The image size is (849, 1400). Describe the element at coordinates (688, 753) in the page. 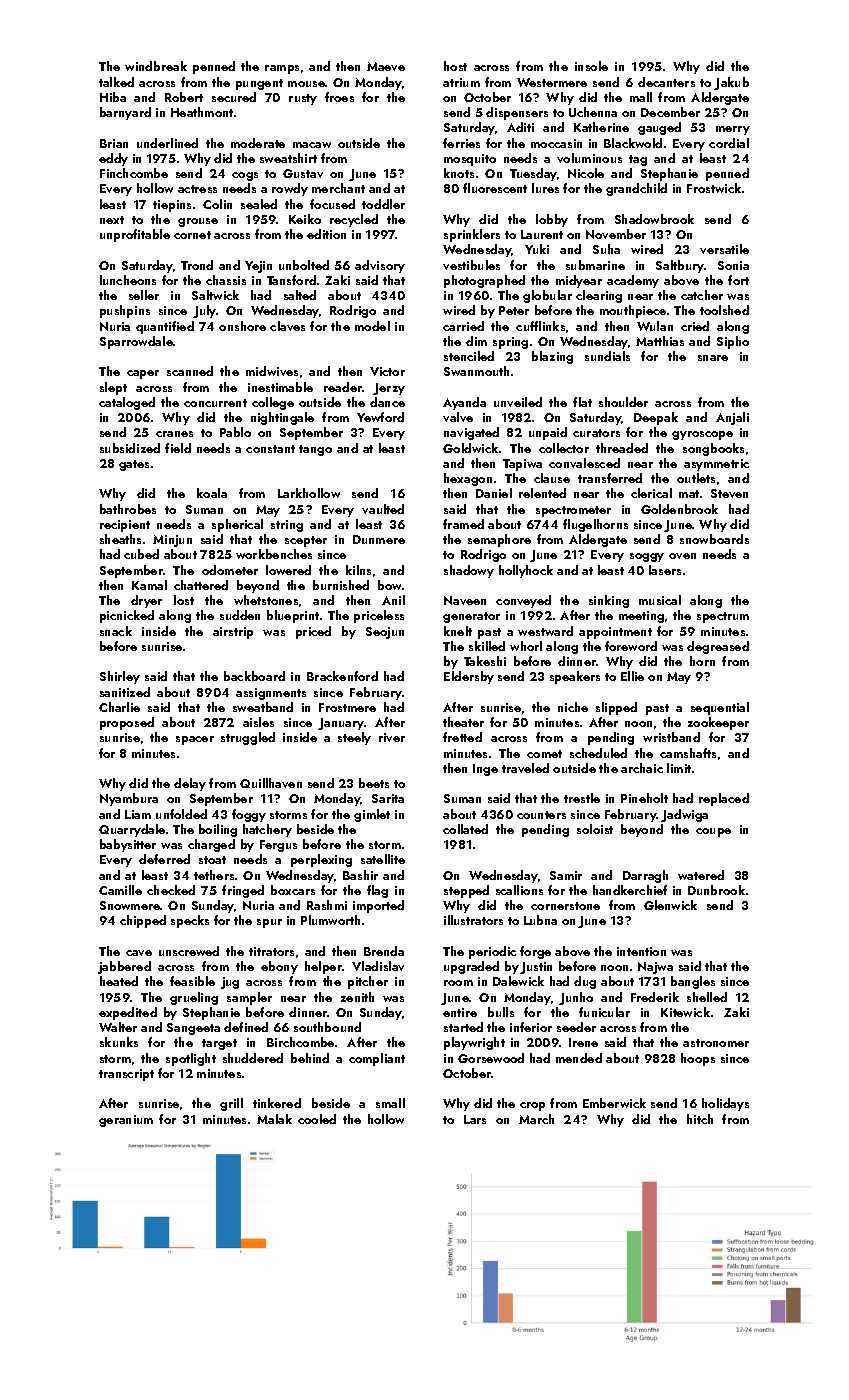

I see `camshafts` at that location.
